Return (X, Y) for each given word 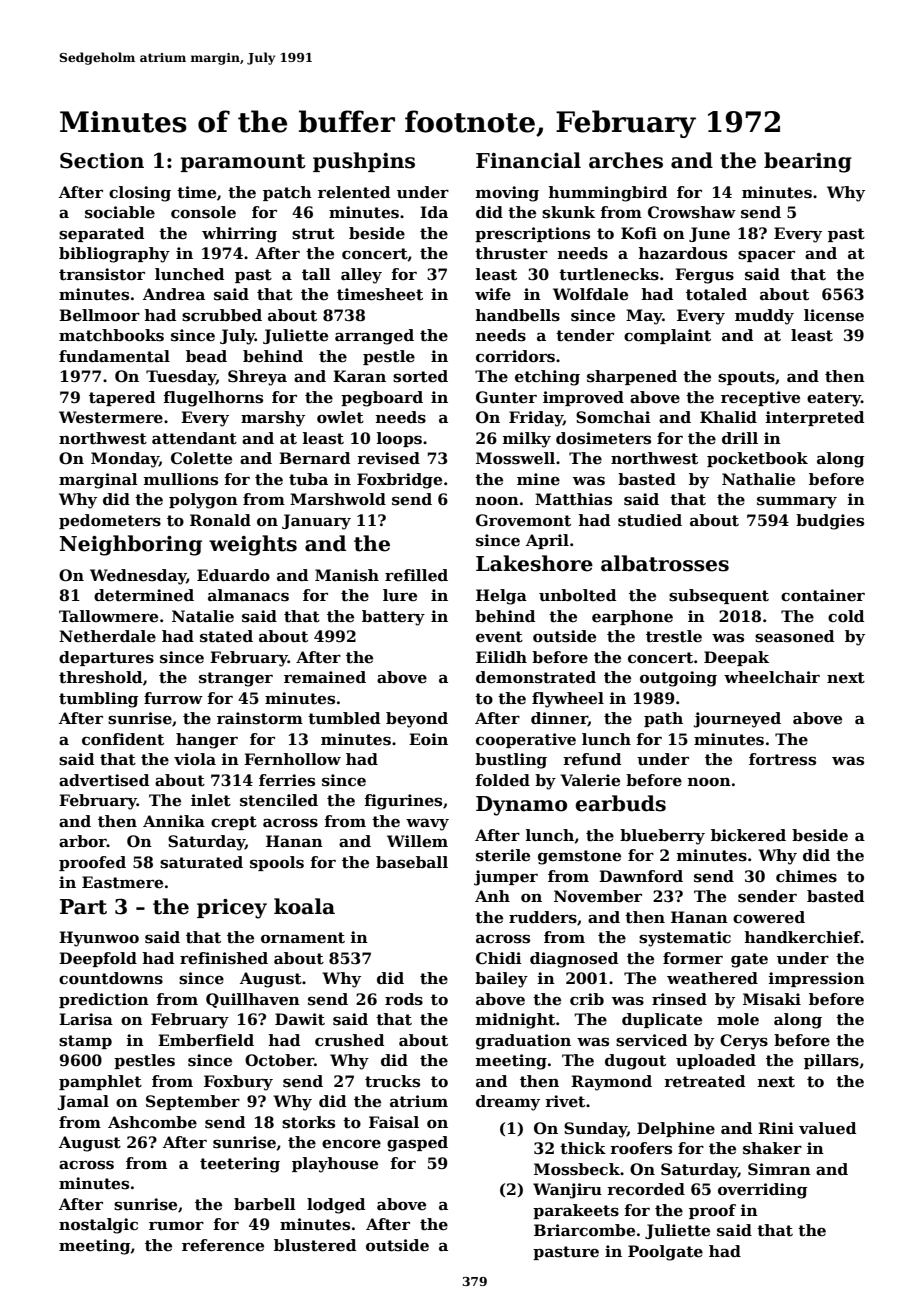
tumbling (98, 700)
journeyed (737, 720)
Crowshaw (692, 212)
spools (277, 863)
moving (507, 194)
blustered (315, 1245)
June (709, 234)
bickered (748, 835)
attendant (194, 438)
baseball (412, 862)
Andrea (174, 294)
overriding (762, 1191)
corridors (515, 356)
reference (223, 1245)
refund (592, 759)
